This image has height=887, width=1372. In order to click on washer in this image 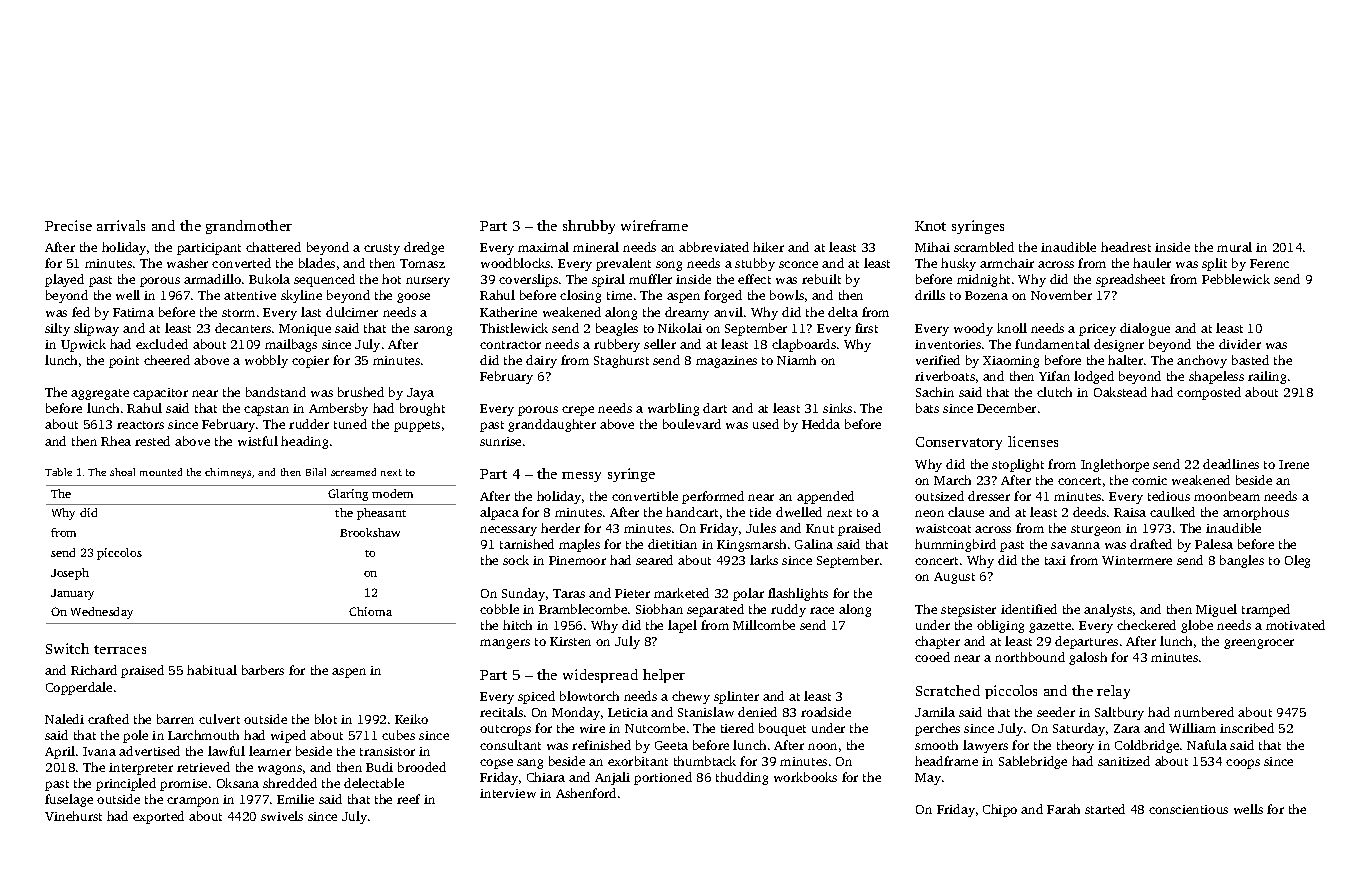, I will do `click(187, 263)`.
